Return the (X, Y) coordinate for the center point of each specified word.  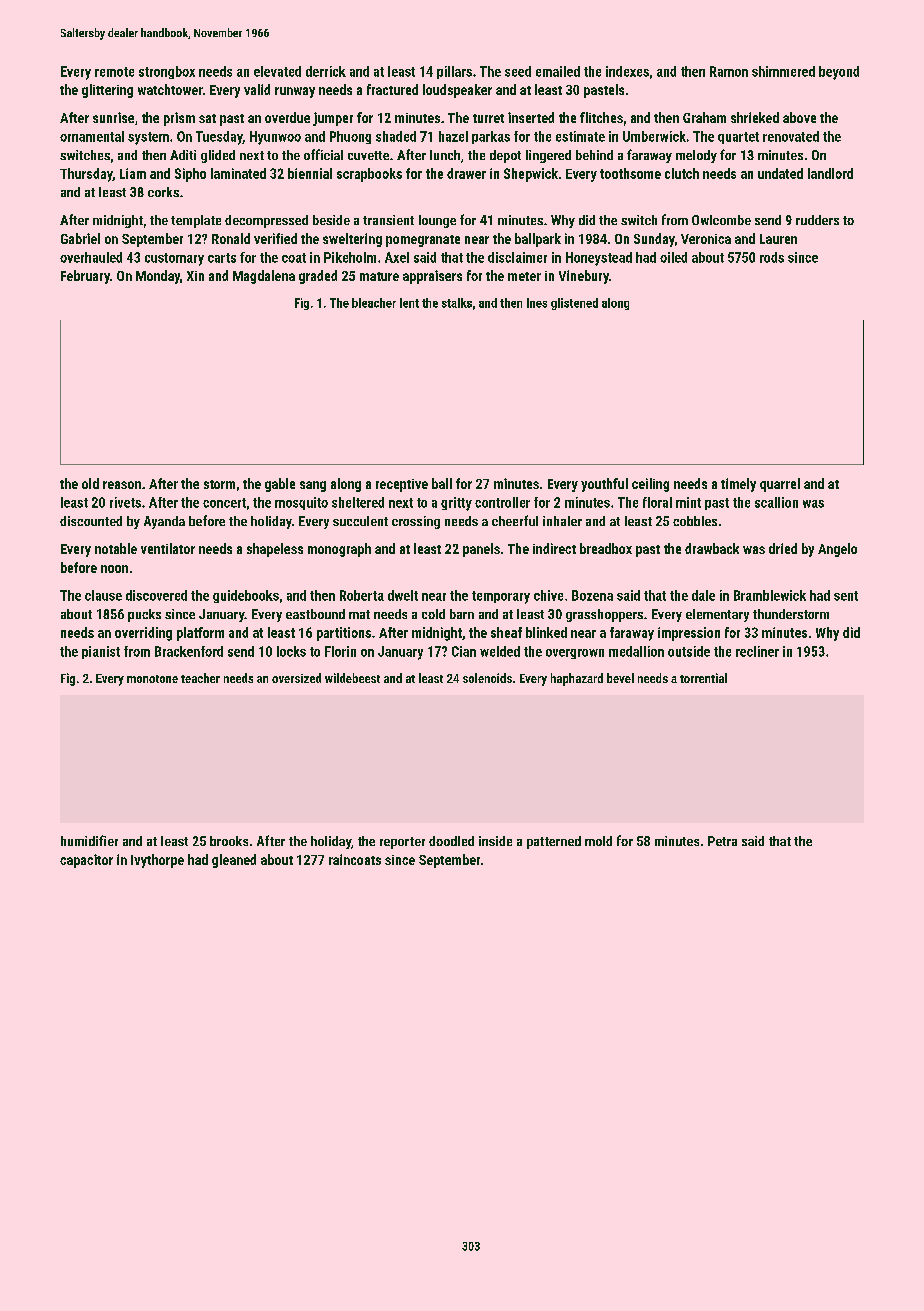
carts (222, 258)
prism (179, 119)
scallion (776, 502)
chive (548, 595)
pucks (144, 615)
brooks (229, 841)
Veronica (706, 239)
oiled (673, 257)
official (323, 154)
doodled (451, 841)
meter (524, 276)
